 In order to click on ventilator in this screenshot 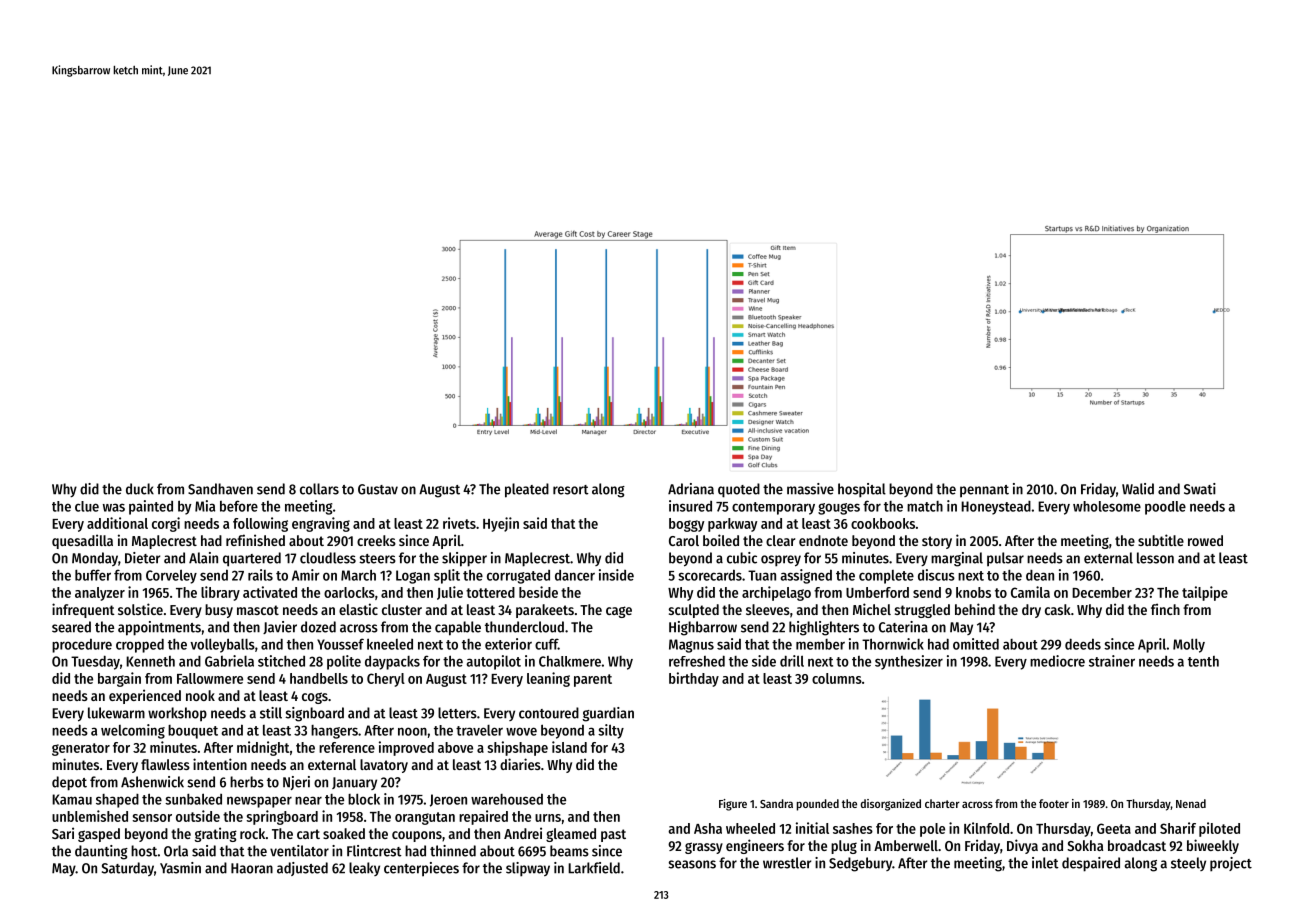, I will do `click(299, 851)`.
